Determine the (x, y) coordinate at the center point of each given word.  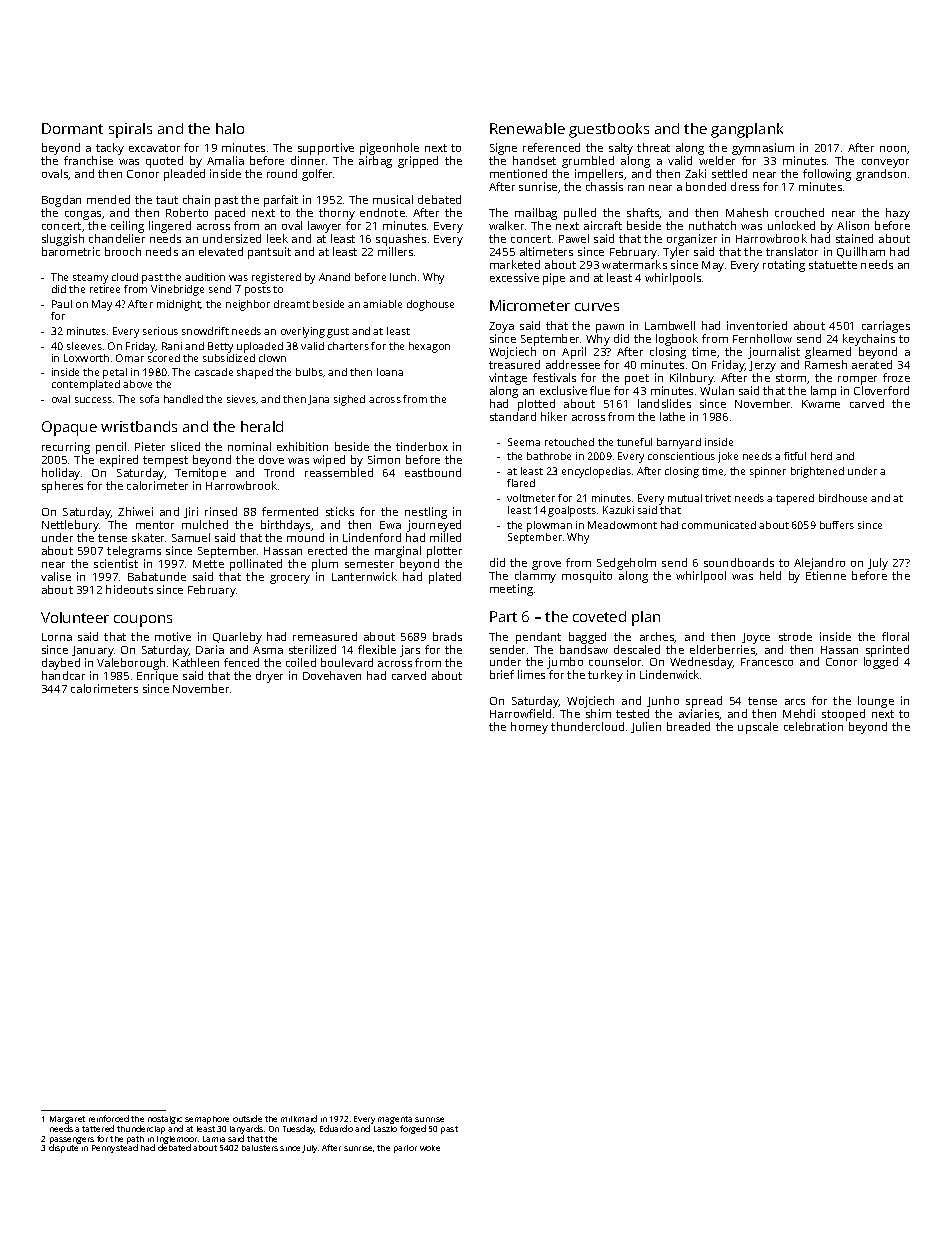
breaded (688, 726)
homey (529, 728)
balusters (260, 1148)
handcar (63, 675)
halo (230, 128)
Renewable (527, 128)
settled (729, 173)
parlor (405, 1149)
